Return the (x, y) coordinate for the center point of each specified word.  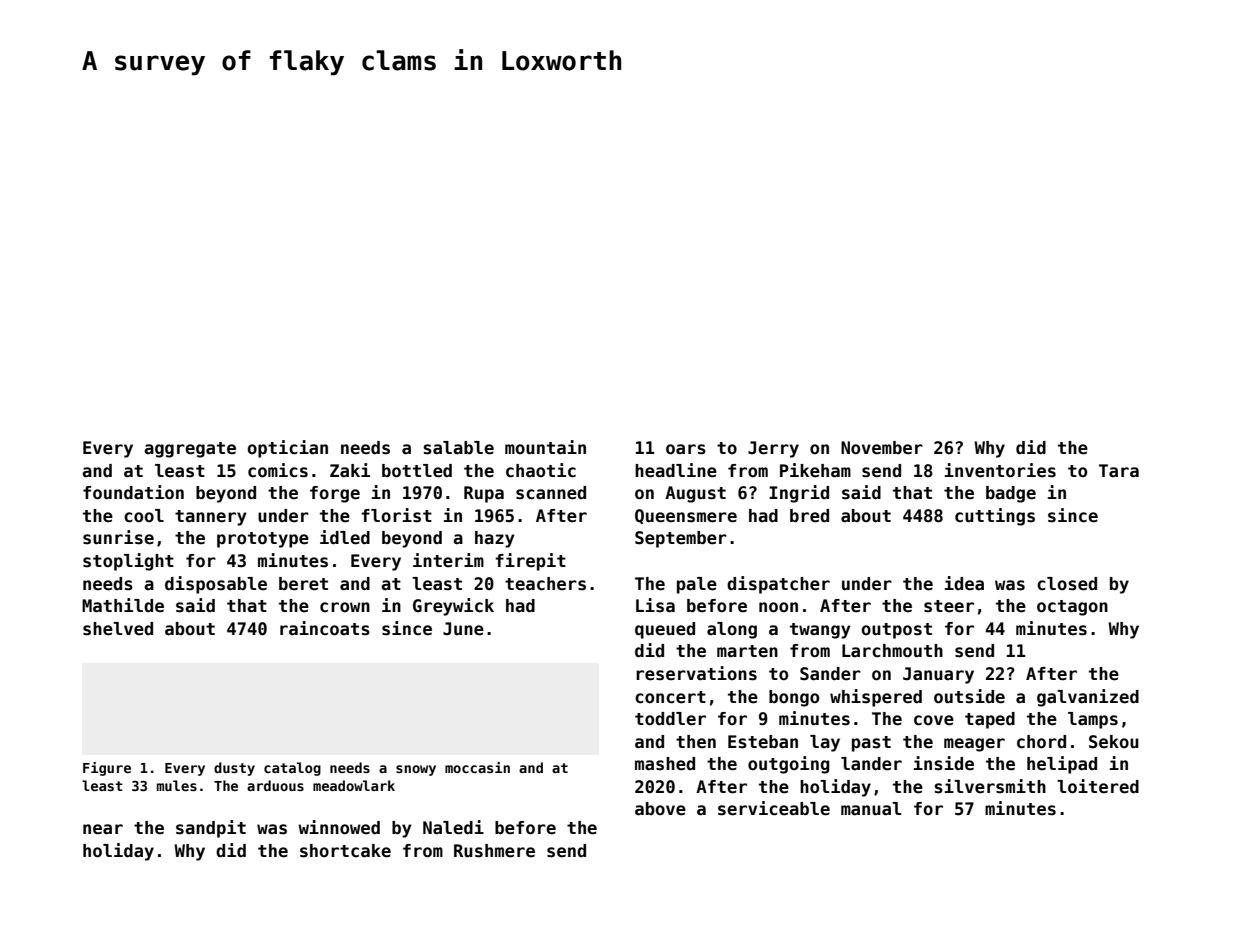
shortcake (345, 851)
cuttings (995, 517)
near (103, 829)
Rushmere (494, 851)
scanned (551, 493)
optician (287, 449)
